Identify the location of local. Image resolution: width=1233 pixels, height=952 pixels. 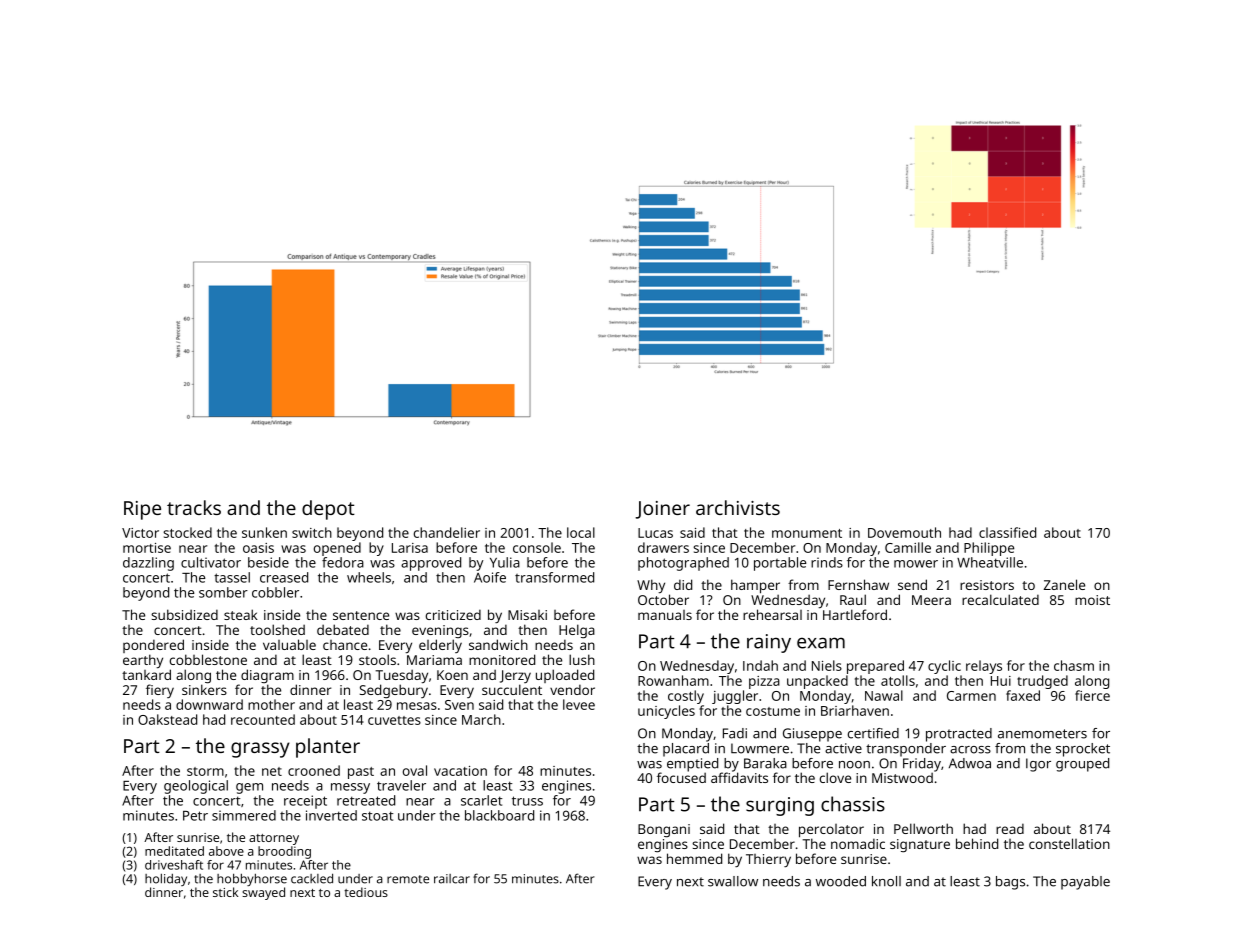
(581, 532).
